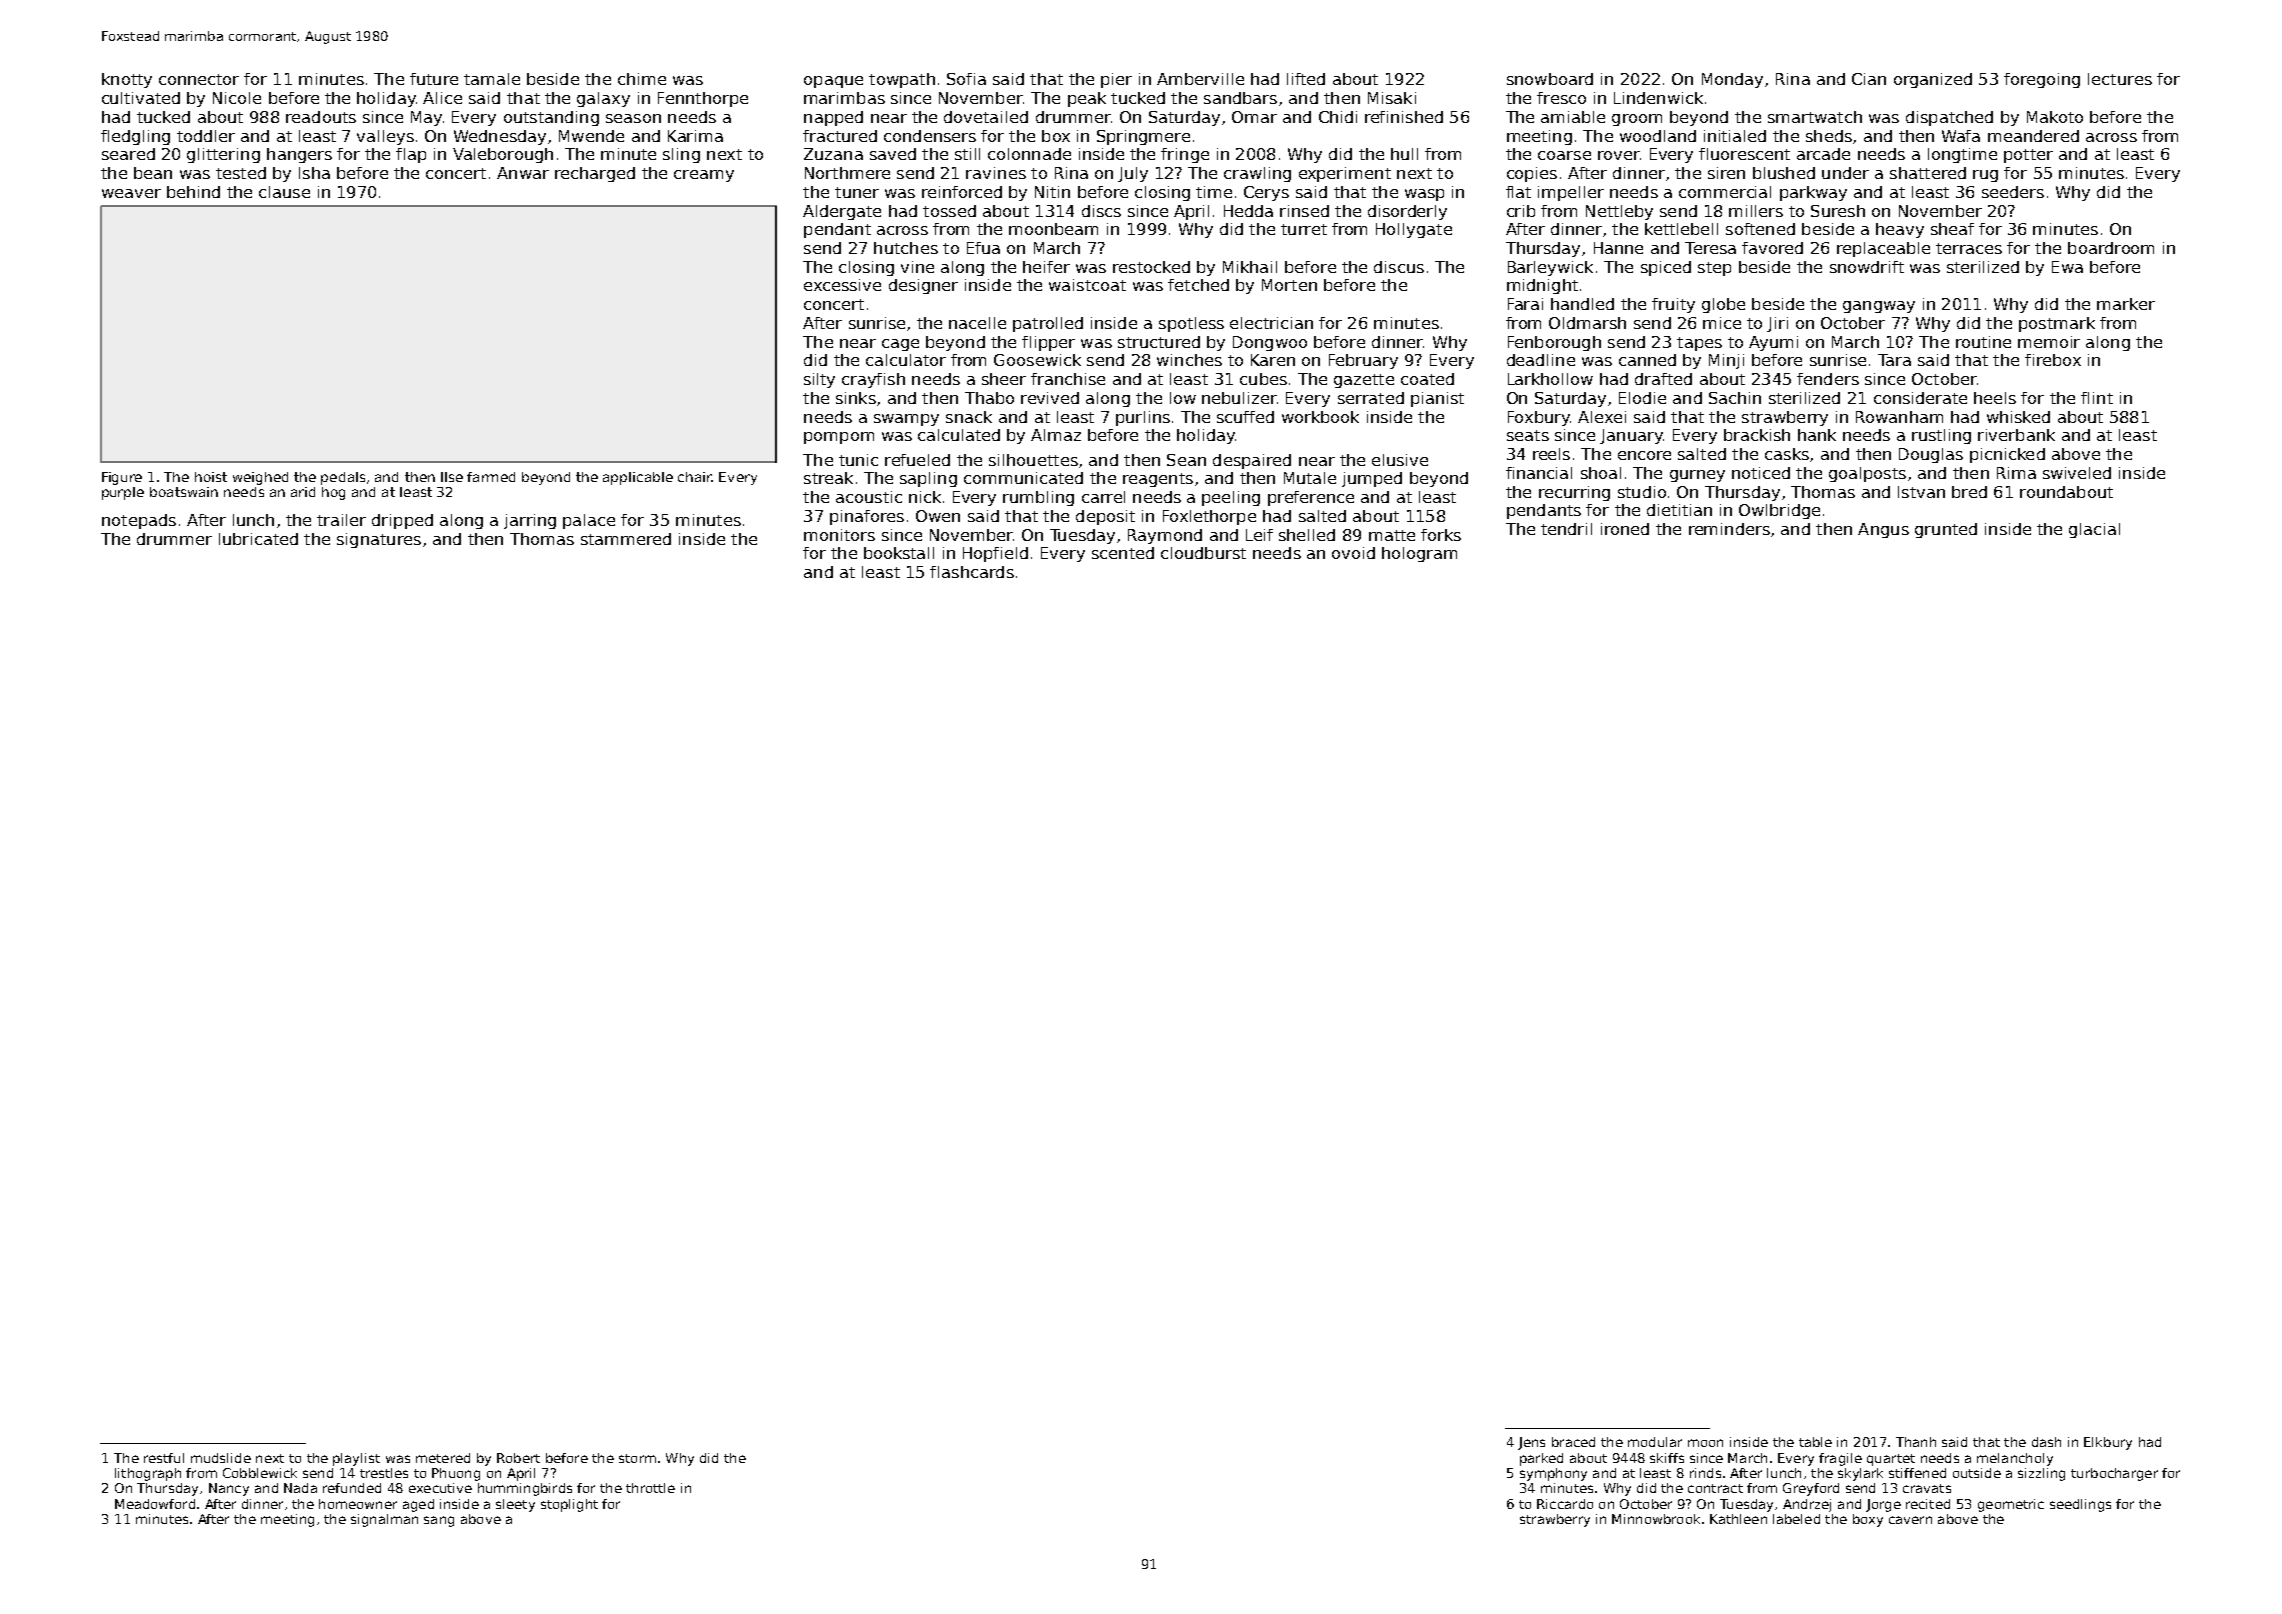  Describe the element at coordinates (1933, 80) in the image. I see `organized` at that location.
